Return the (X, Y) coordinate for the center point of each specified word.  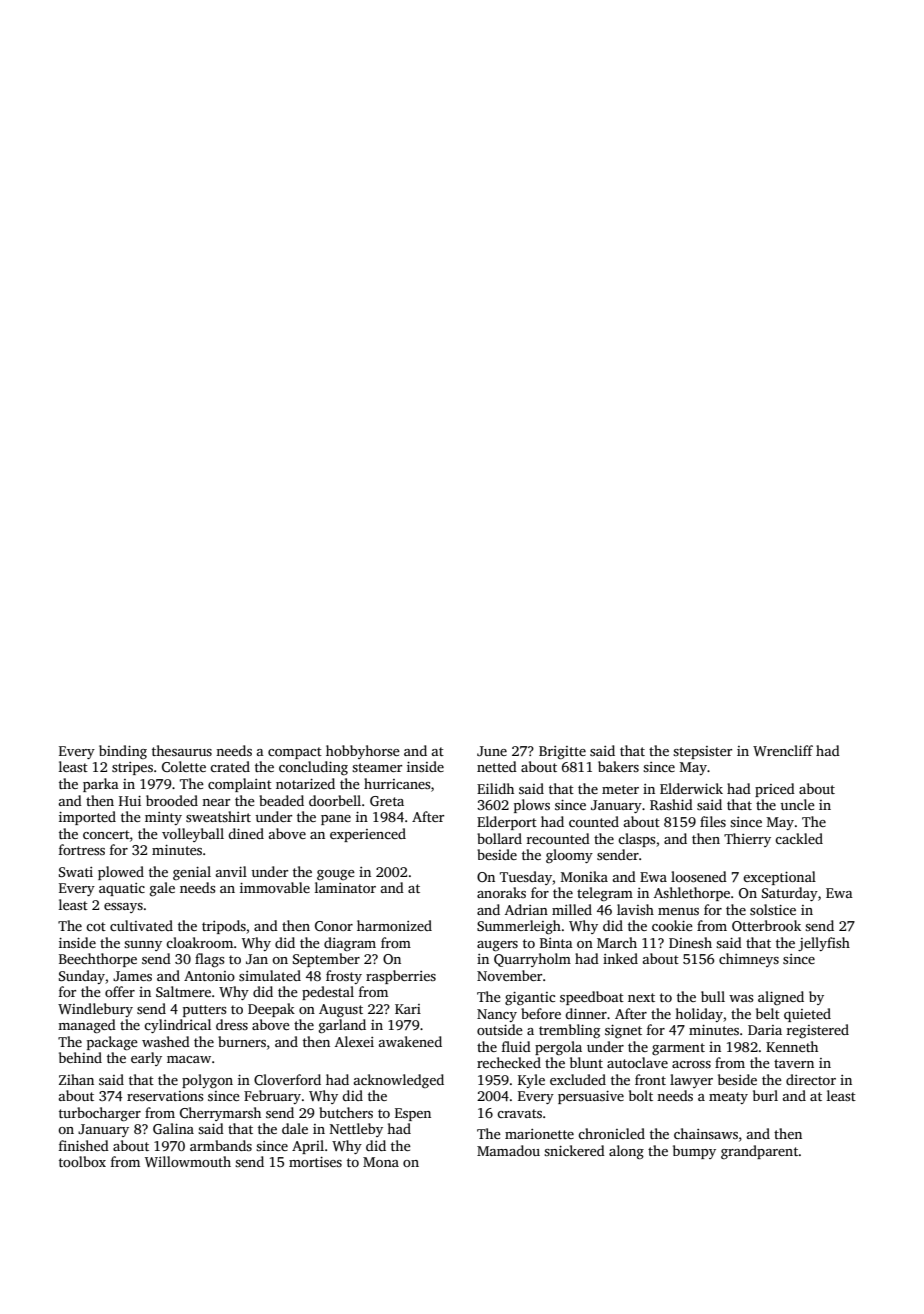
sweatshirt (218, 816)
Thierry (747, 840)
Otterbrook (766, 925)
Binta (556, 943)
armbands (221, 1145)
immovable (275, 887)
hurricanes (397, 783)
